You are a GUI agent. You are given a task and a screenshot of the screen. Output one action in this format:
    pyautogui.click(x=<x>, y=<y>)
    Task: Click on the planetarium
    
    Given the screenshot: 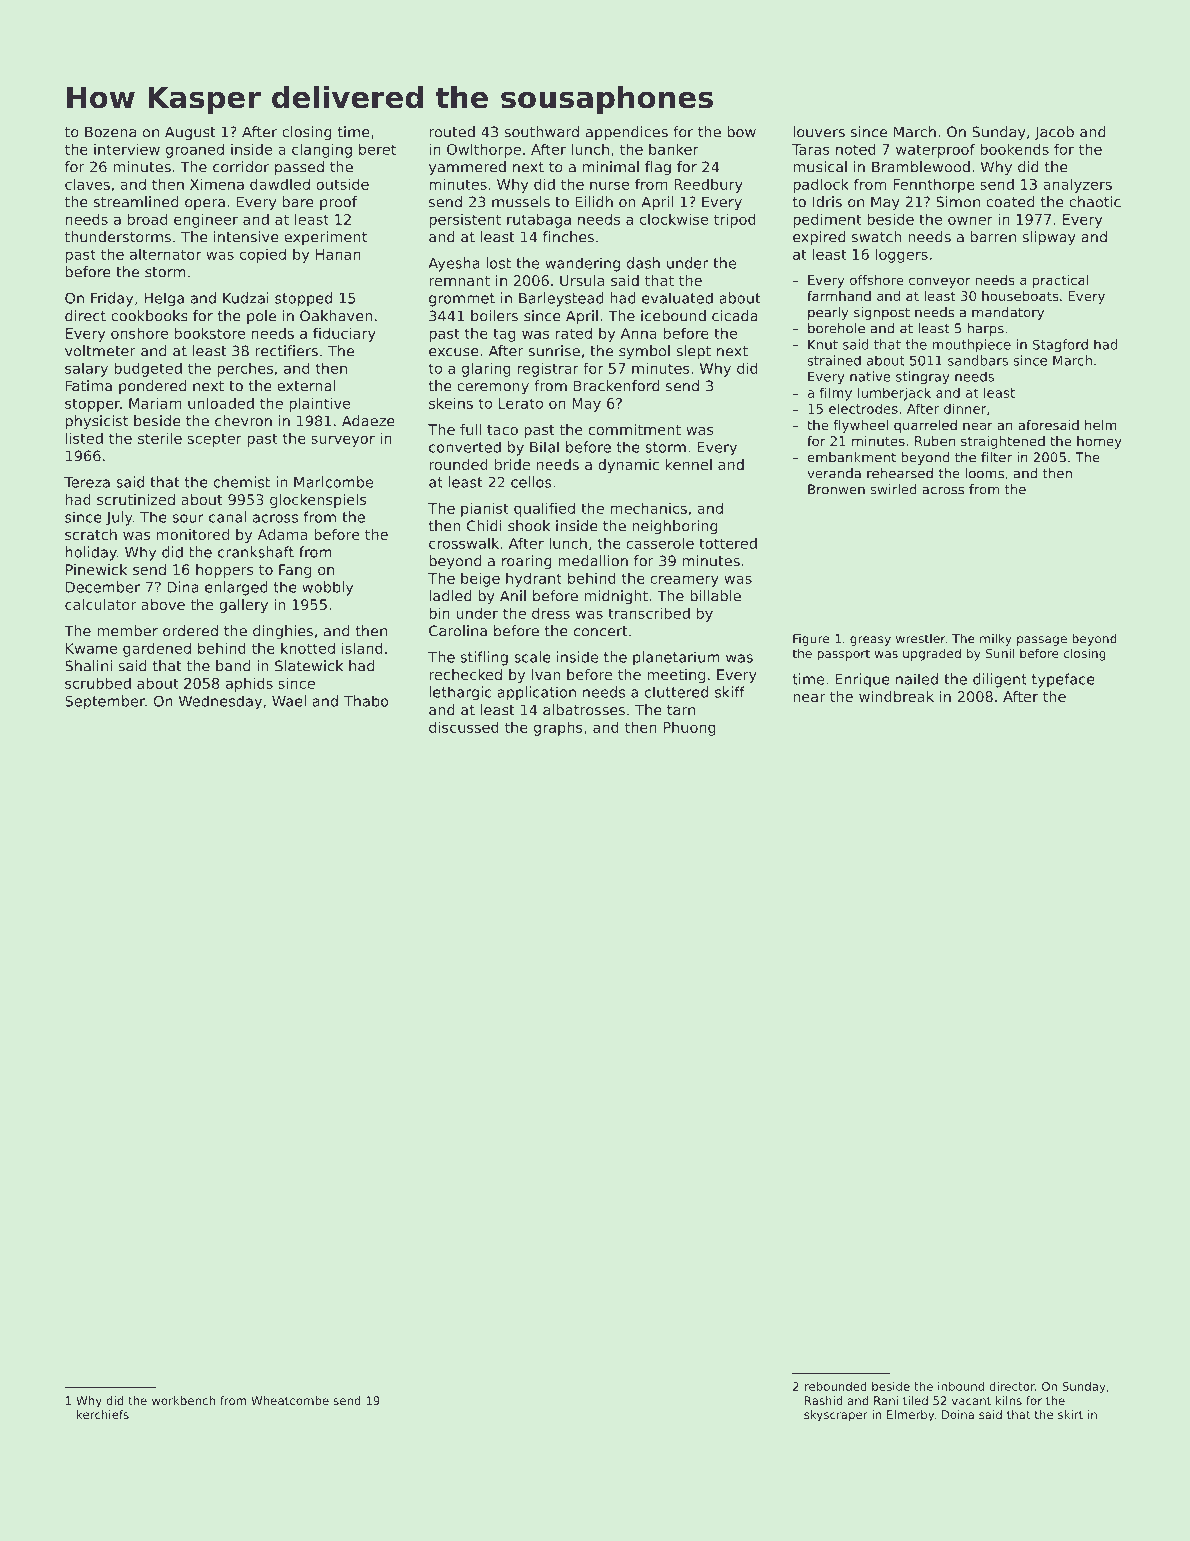 What is the action you would take?
    pyautogui.click(x=676, y=658)
